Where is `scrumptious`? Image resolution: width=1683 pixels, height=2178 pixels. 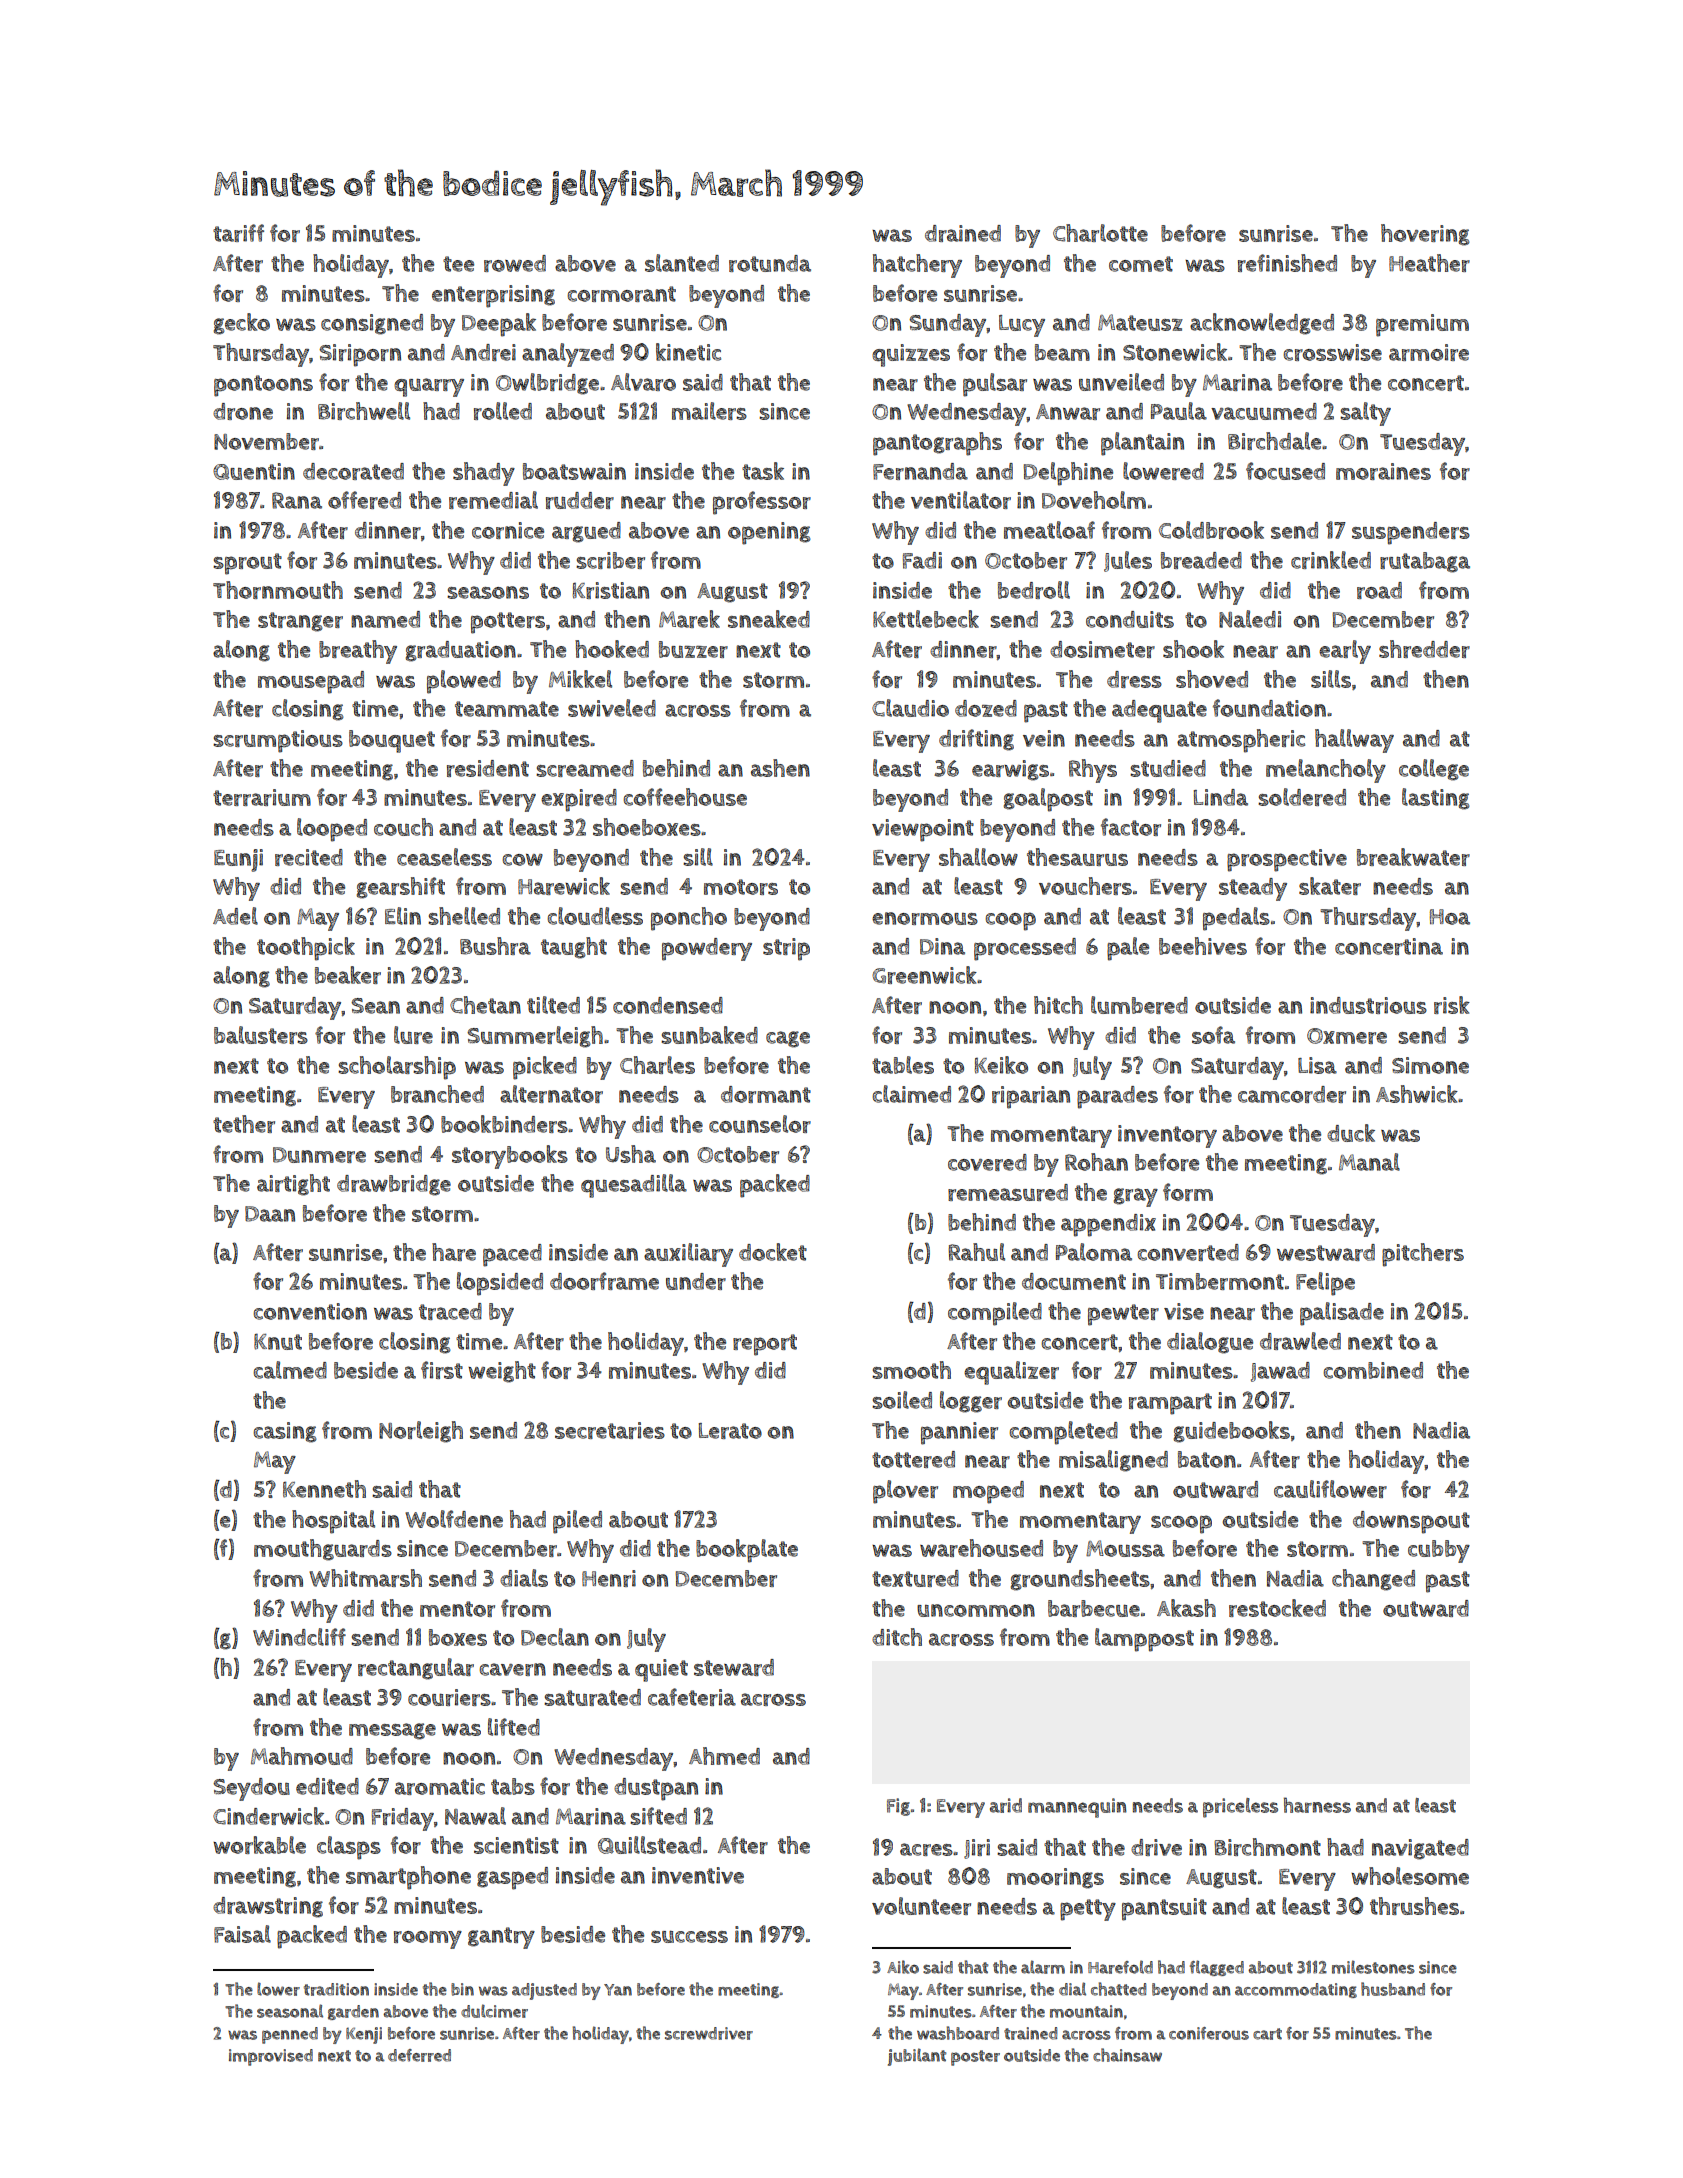 scrumptious is located at coordinates (278, 741).
